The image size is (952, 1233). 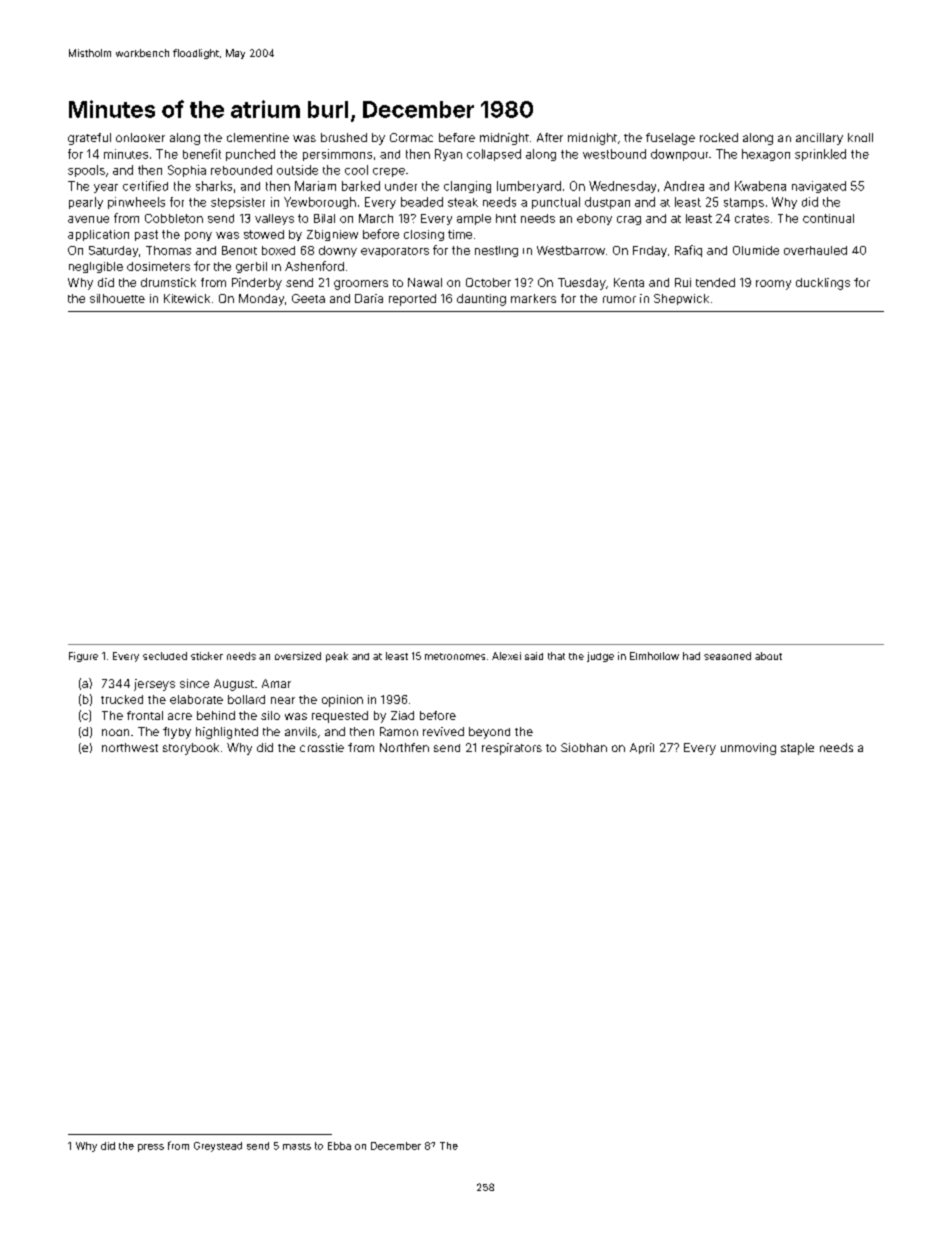 I want to click on ducklings, so click(x=823, y=284).
